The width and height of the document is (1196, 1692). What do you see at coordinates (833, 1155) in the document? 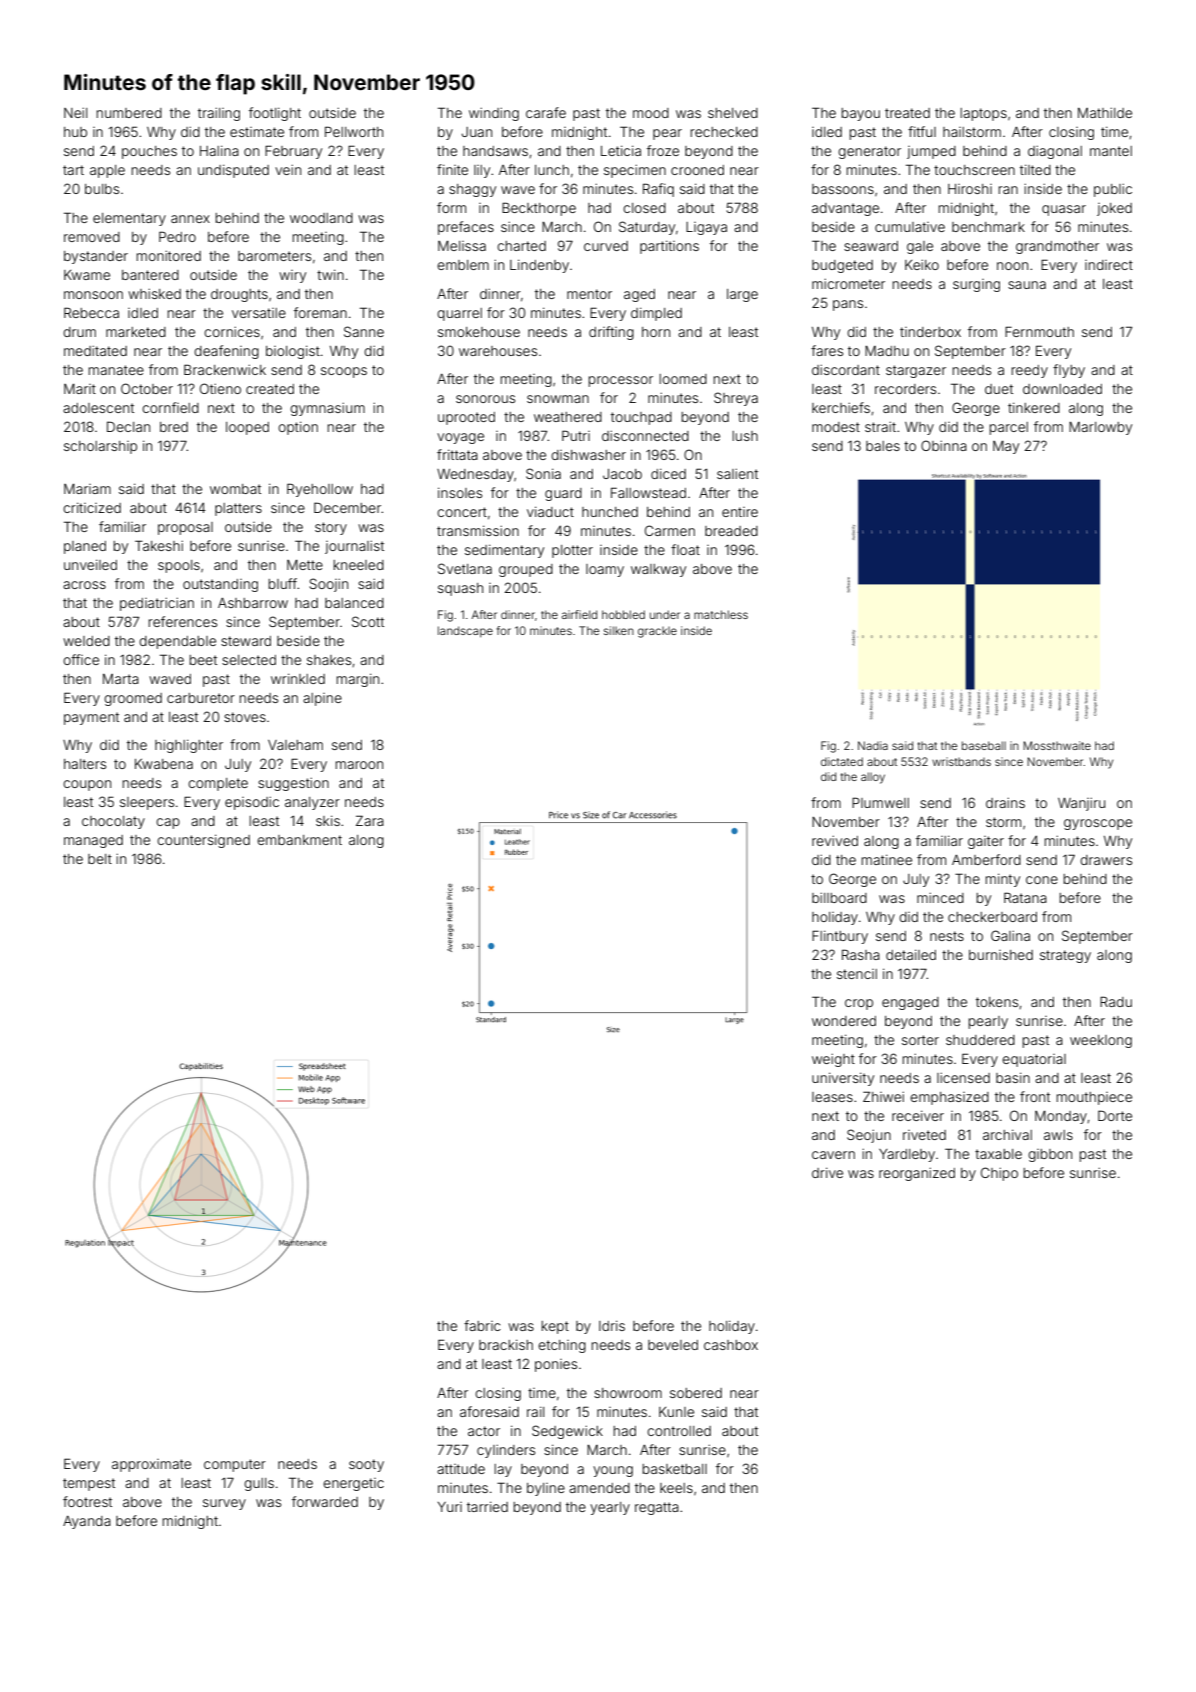
I see `cavern` at bounding box center [833, 1155].
